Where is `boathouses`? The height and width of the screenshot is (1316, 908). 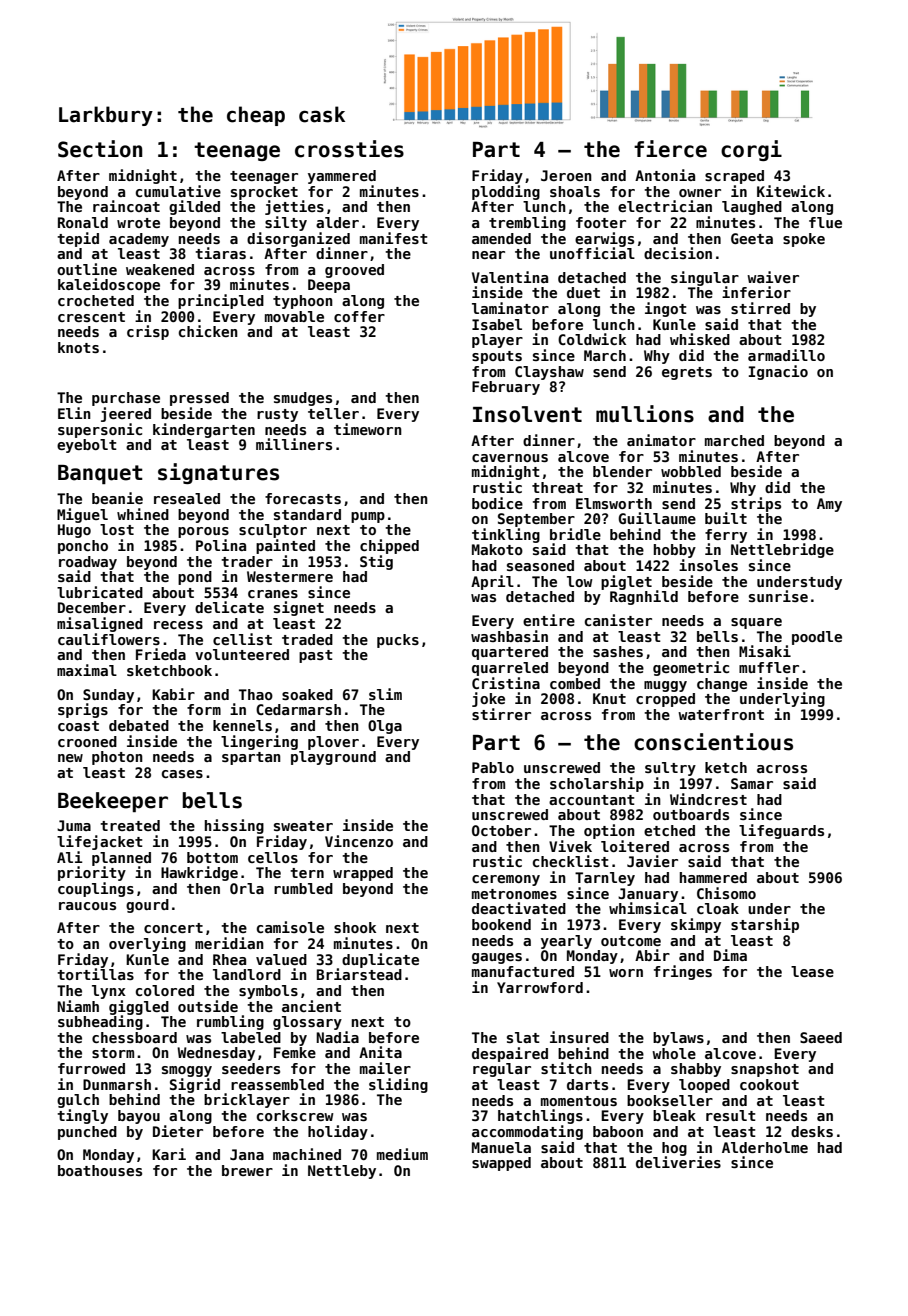
boathouses is located at coordinates (100, 1170).
